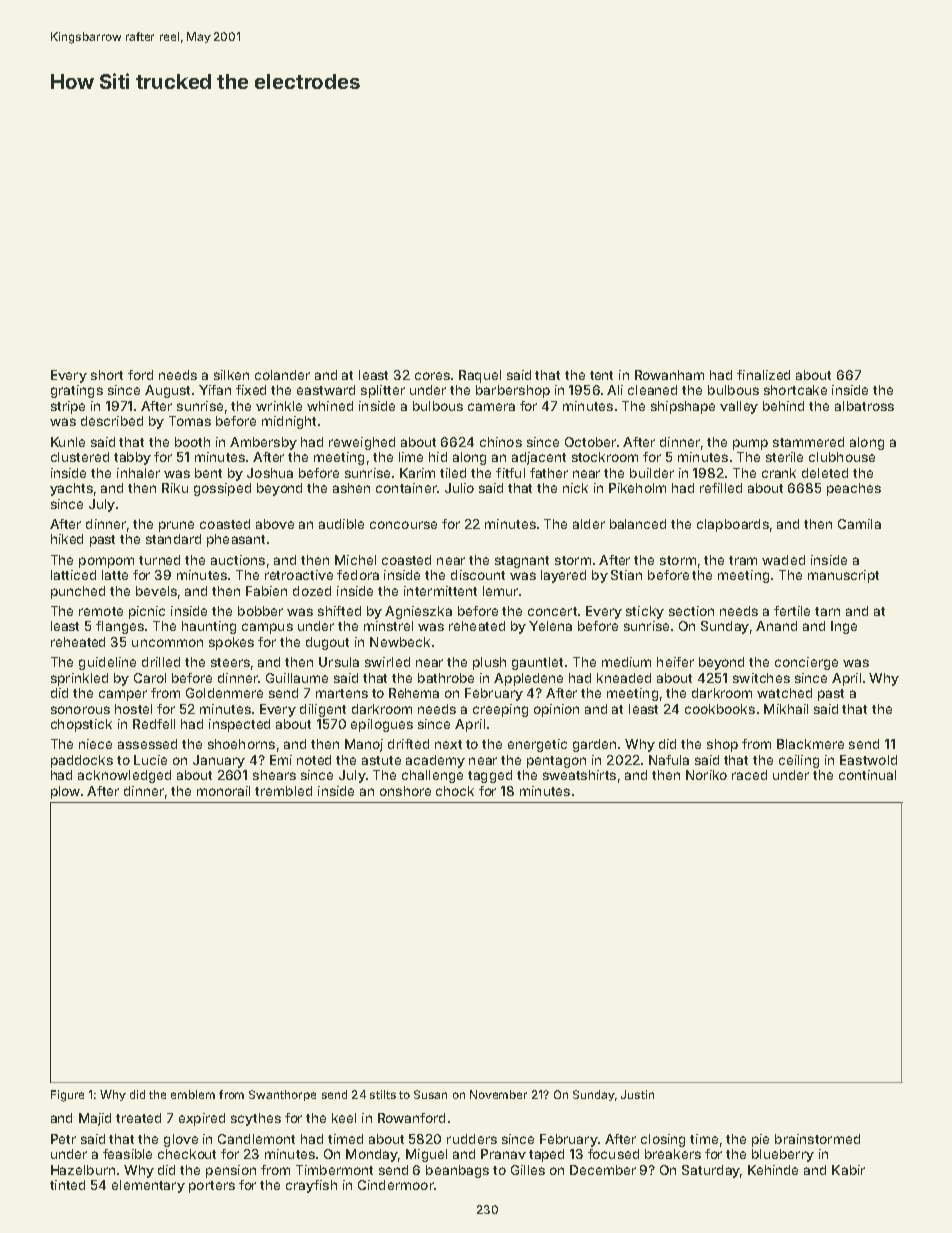  Describe the element at coordinates (283, 791) in the image. I see `trembled` at that location.
